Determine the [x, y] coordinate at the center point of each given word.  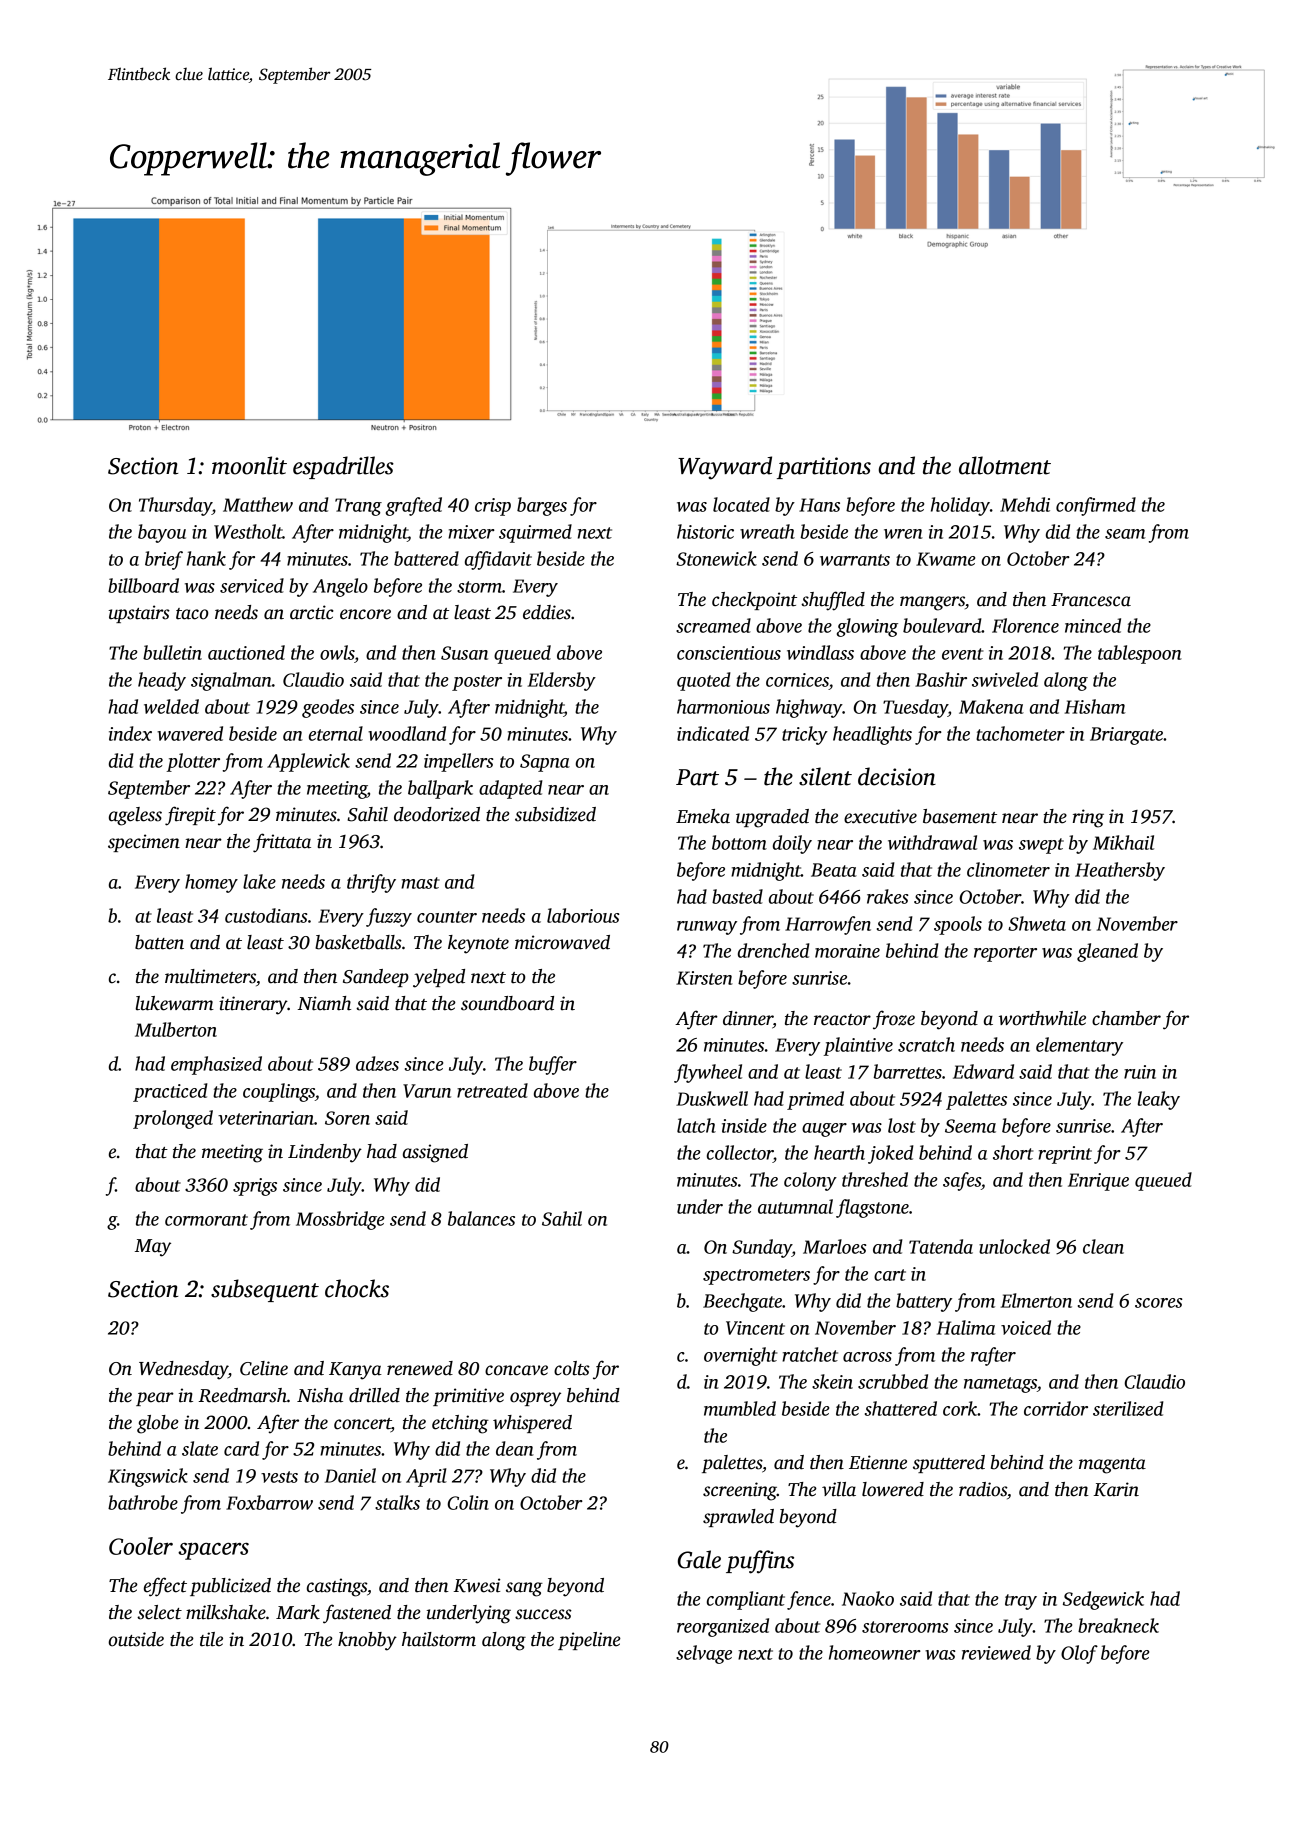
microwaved [562, 942]
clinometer [1008, 869]
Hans [819, 505]
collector [740, 1152]
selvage [704, 1654]
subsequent [265, 1290]
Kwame [945, 559]
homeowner [875, 1652]
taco [192, 614]
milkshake [226, 1612]
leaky [1159, 1100]
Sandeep [376, 978]
